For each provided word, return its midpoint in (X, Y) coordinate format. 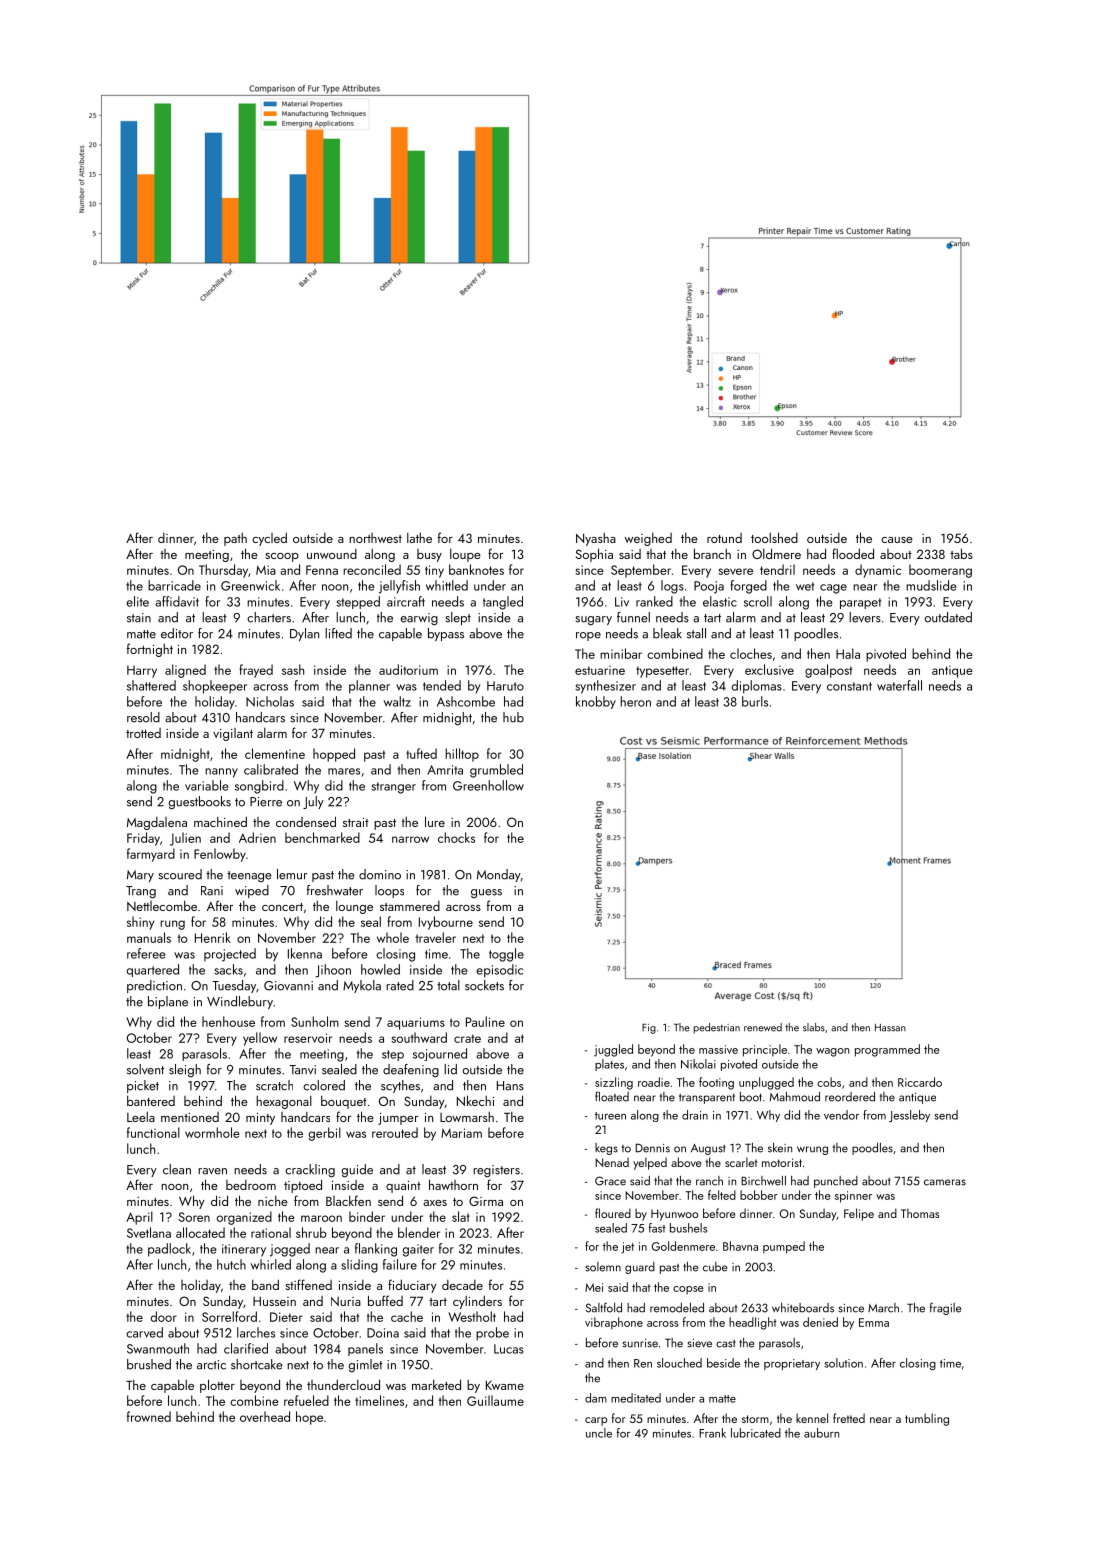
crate (467, 1038)
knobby (596, 702)
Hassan (890, 1028)
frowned (149, 1416)
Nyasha (596, 539)
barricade (174, 585)
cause (897, 540)
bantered (151, 1100)
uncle (599, 1433)
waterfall (899, 685)
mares (344, 771)
